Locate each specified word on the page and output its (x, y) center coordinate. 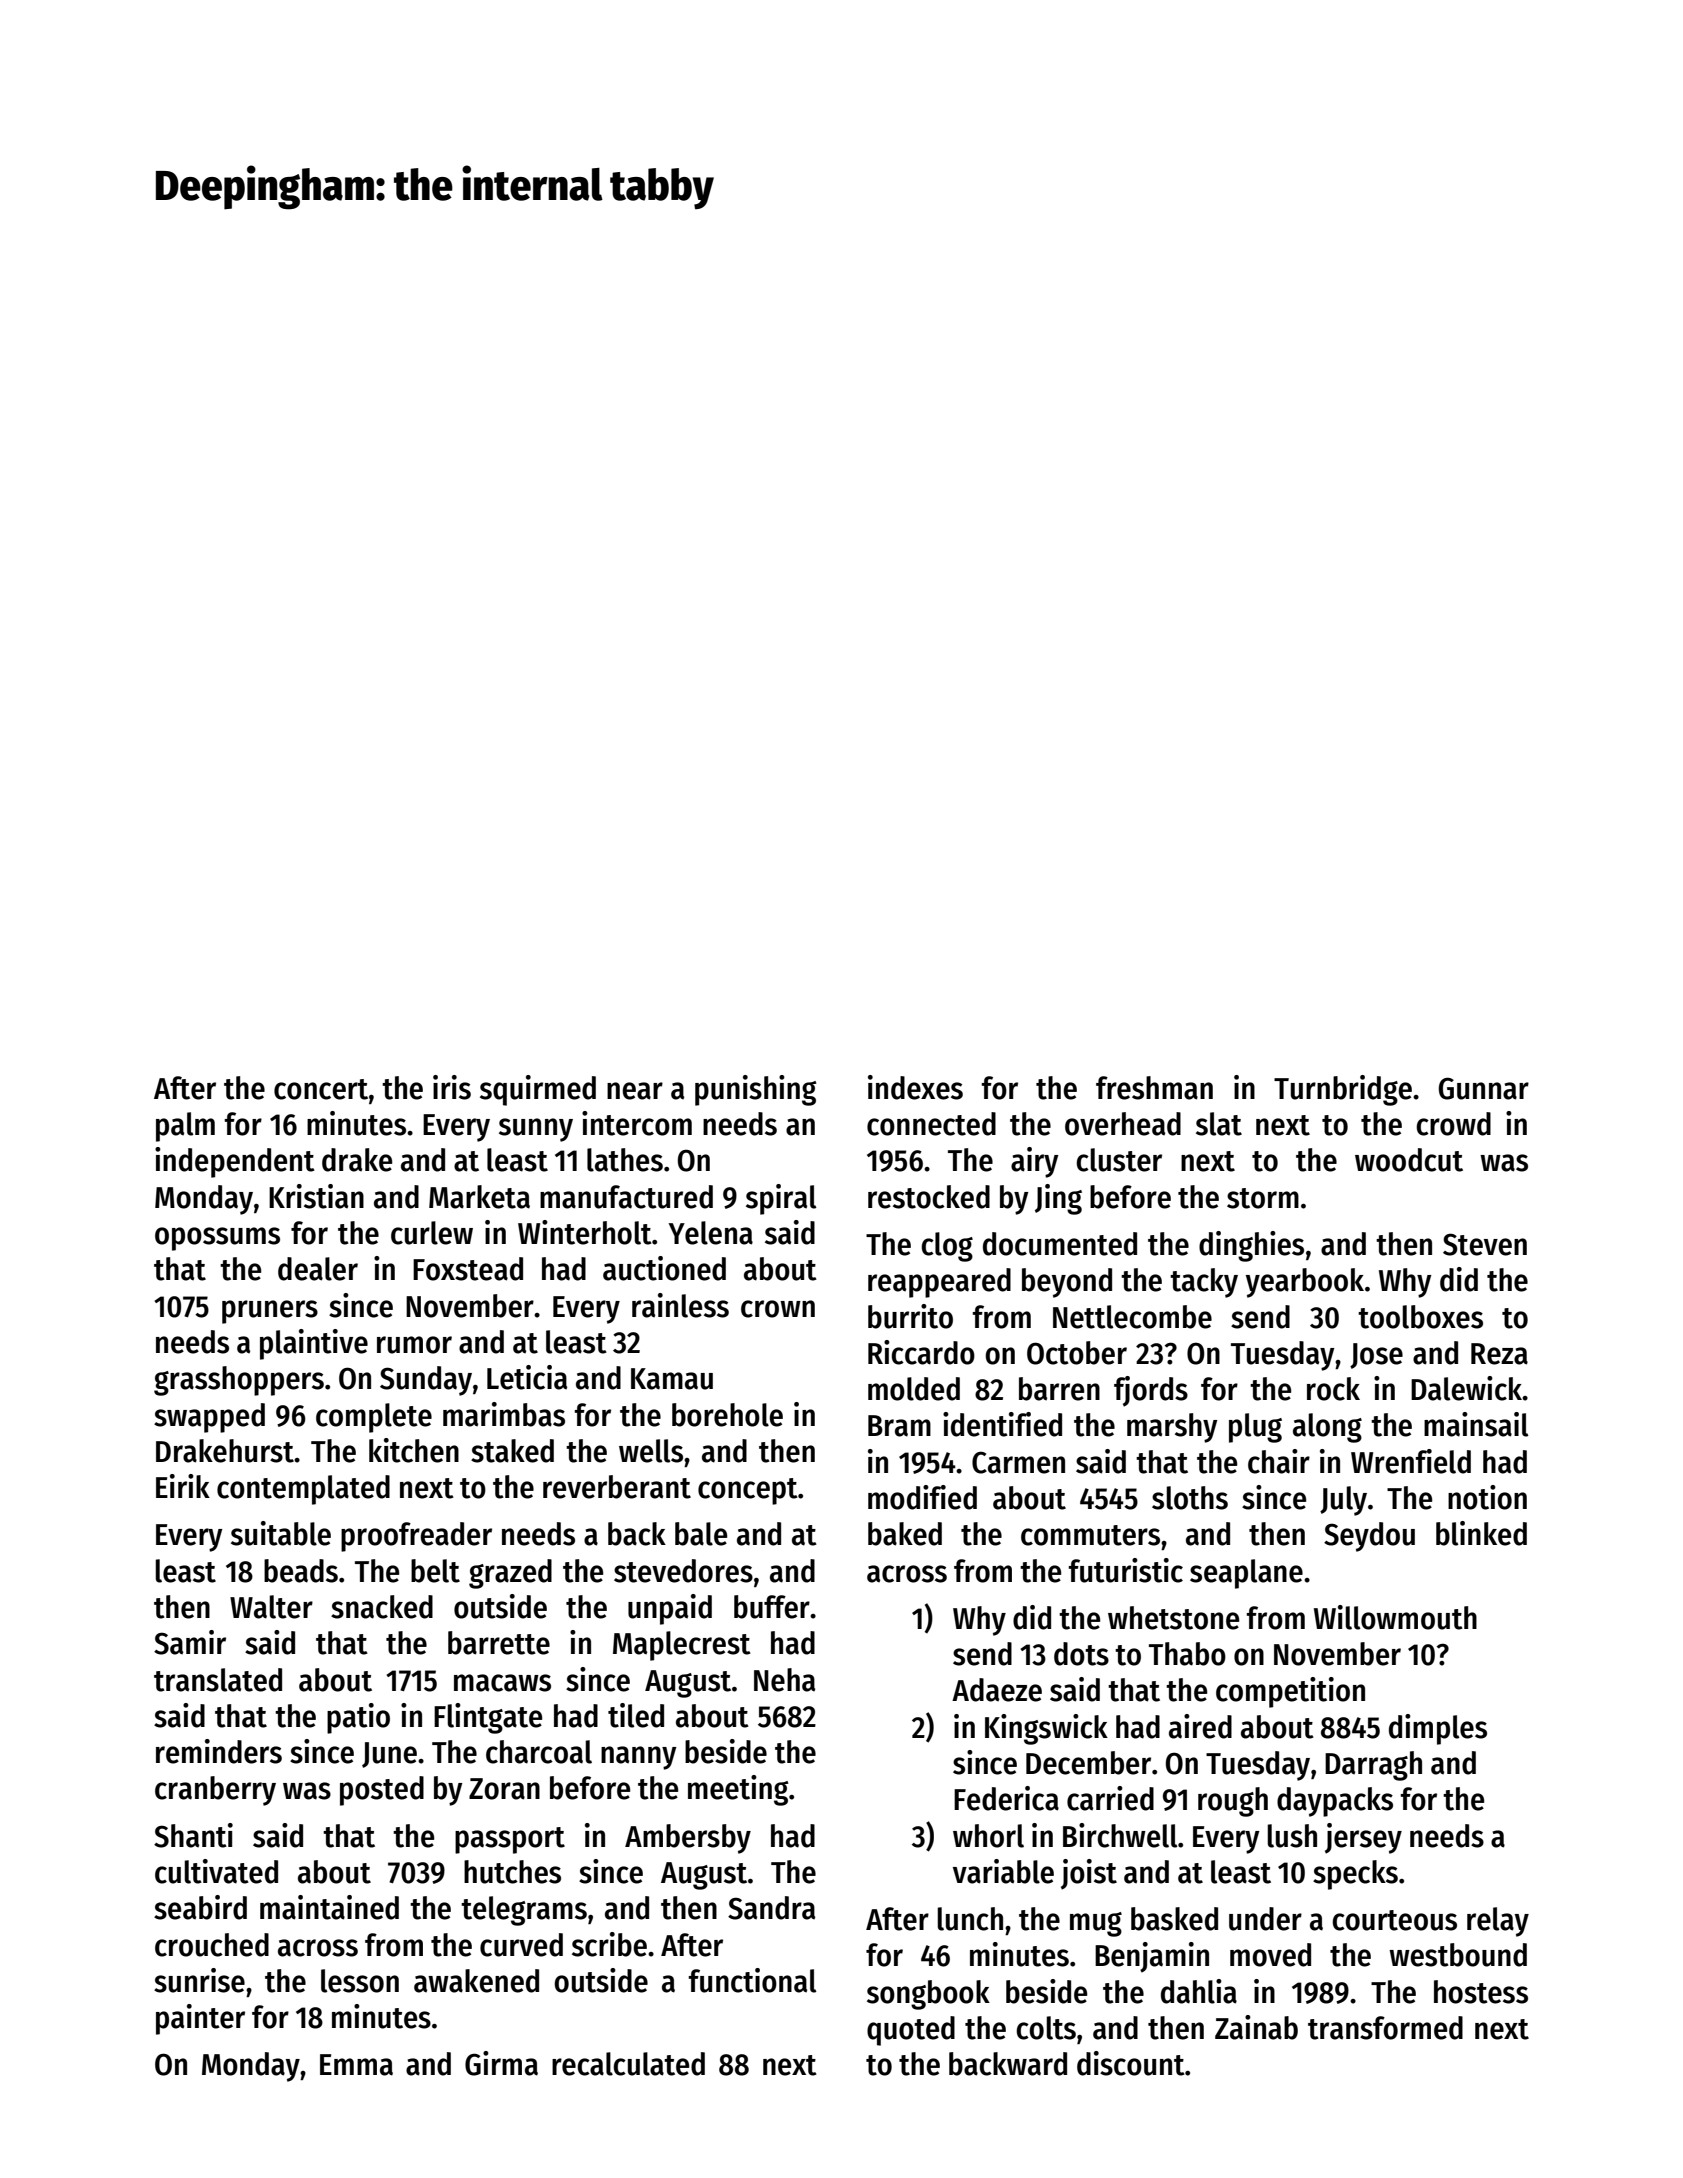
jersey (1363, 1838)
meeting (738, 1790)
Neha (784, 1680)
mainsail (1476, 1424)
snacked (382, 1607)
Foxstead (468, 1269)
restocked (929, 1197)
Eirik (183, 1486)
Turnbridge (1343, 1090)
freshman (1154, 1088)
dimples (1438, 1729)
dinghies (1251, 1246)
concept (748, 1491)
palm (185, 1127)
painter (200, 2019)
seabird (200, 1907)
